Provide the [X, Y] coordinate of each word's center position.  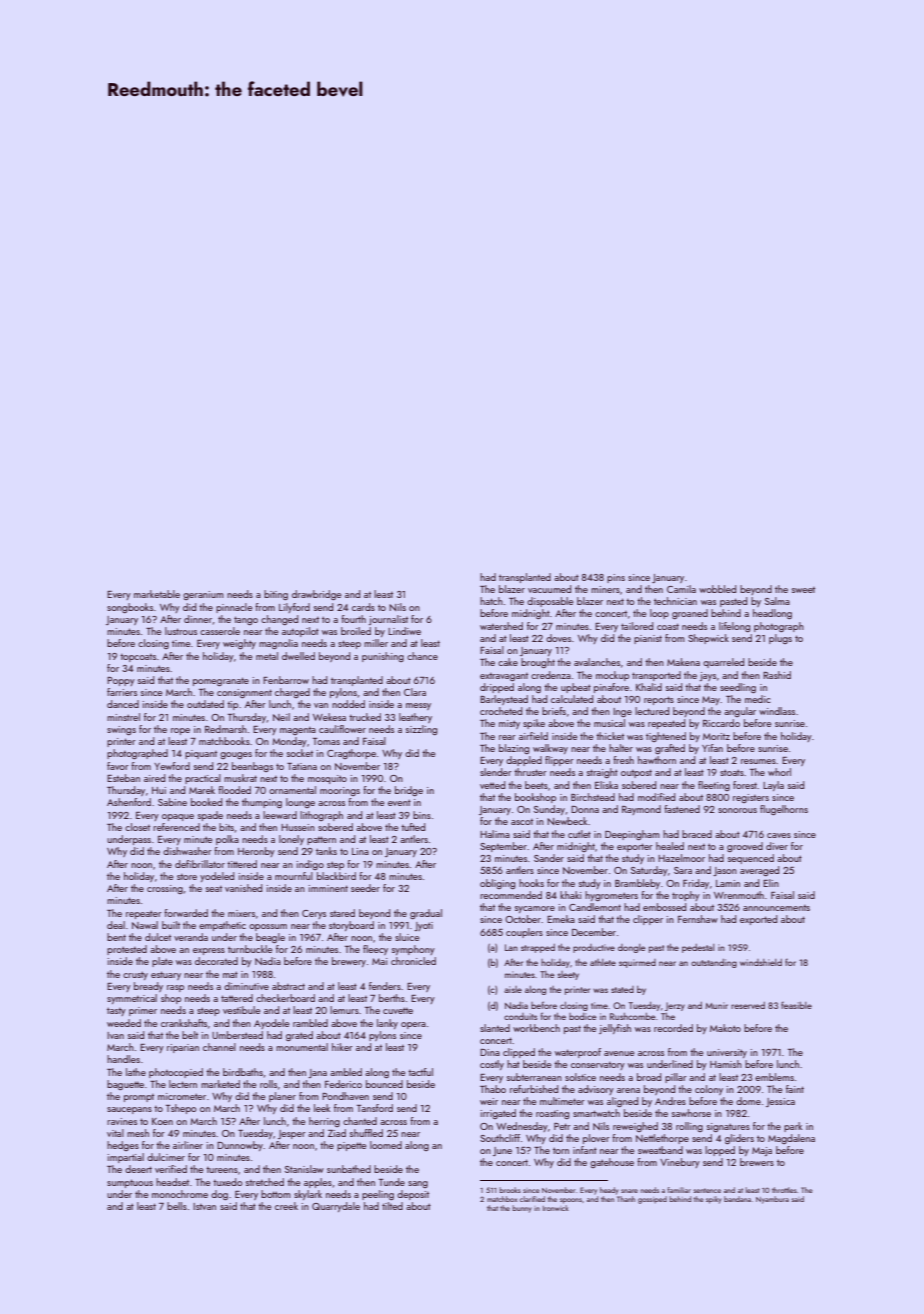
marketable [157, 594]
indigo [310, 865]
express [209, 951]
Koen [162, 1121]
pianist [648, 639]
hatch [491, 601]
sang [418, 1184]
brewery [349, 962]
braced [697, 834]
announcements [776, 908]
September [503, 847]
